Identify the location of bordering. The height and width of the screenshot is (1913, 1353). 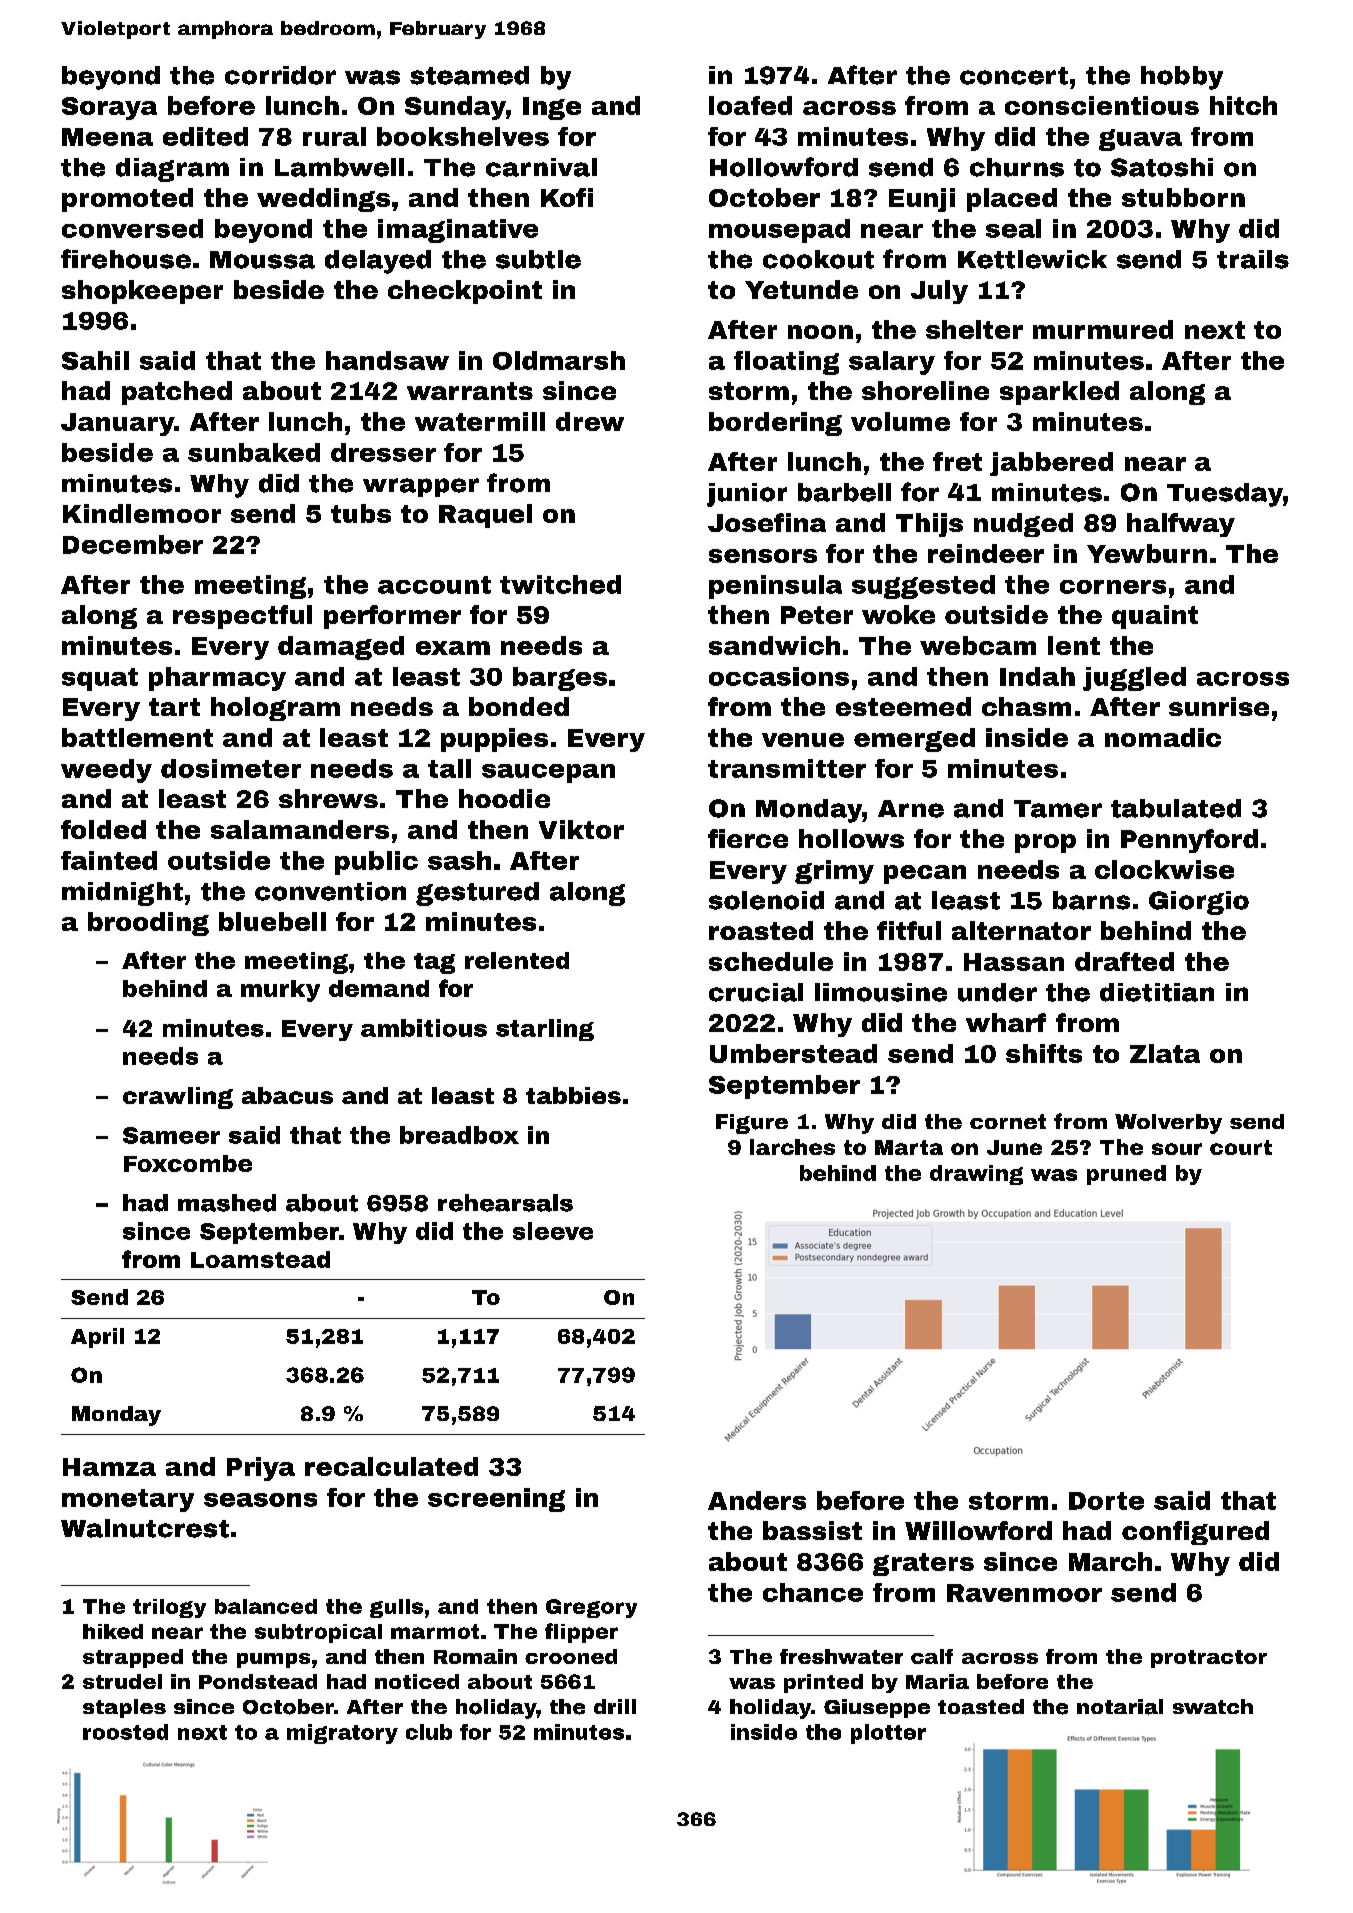
(775, 424).
